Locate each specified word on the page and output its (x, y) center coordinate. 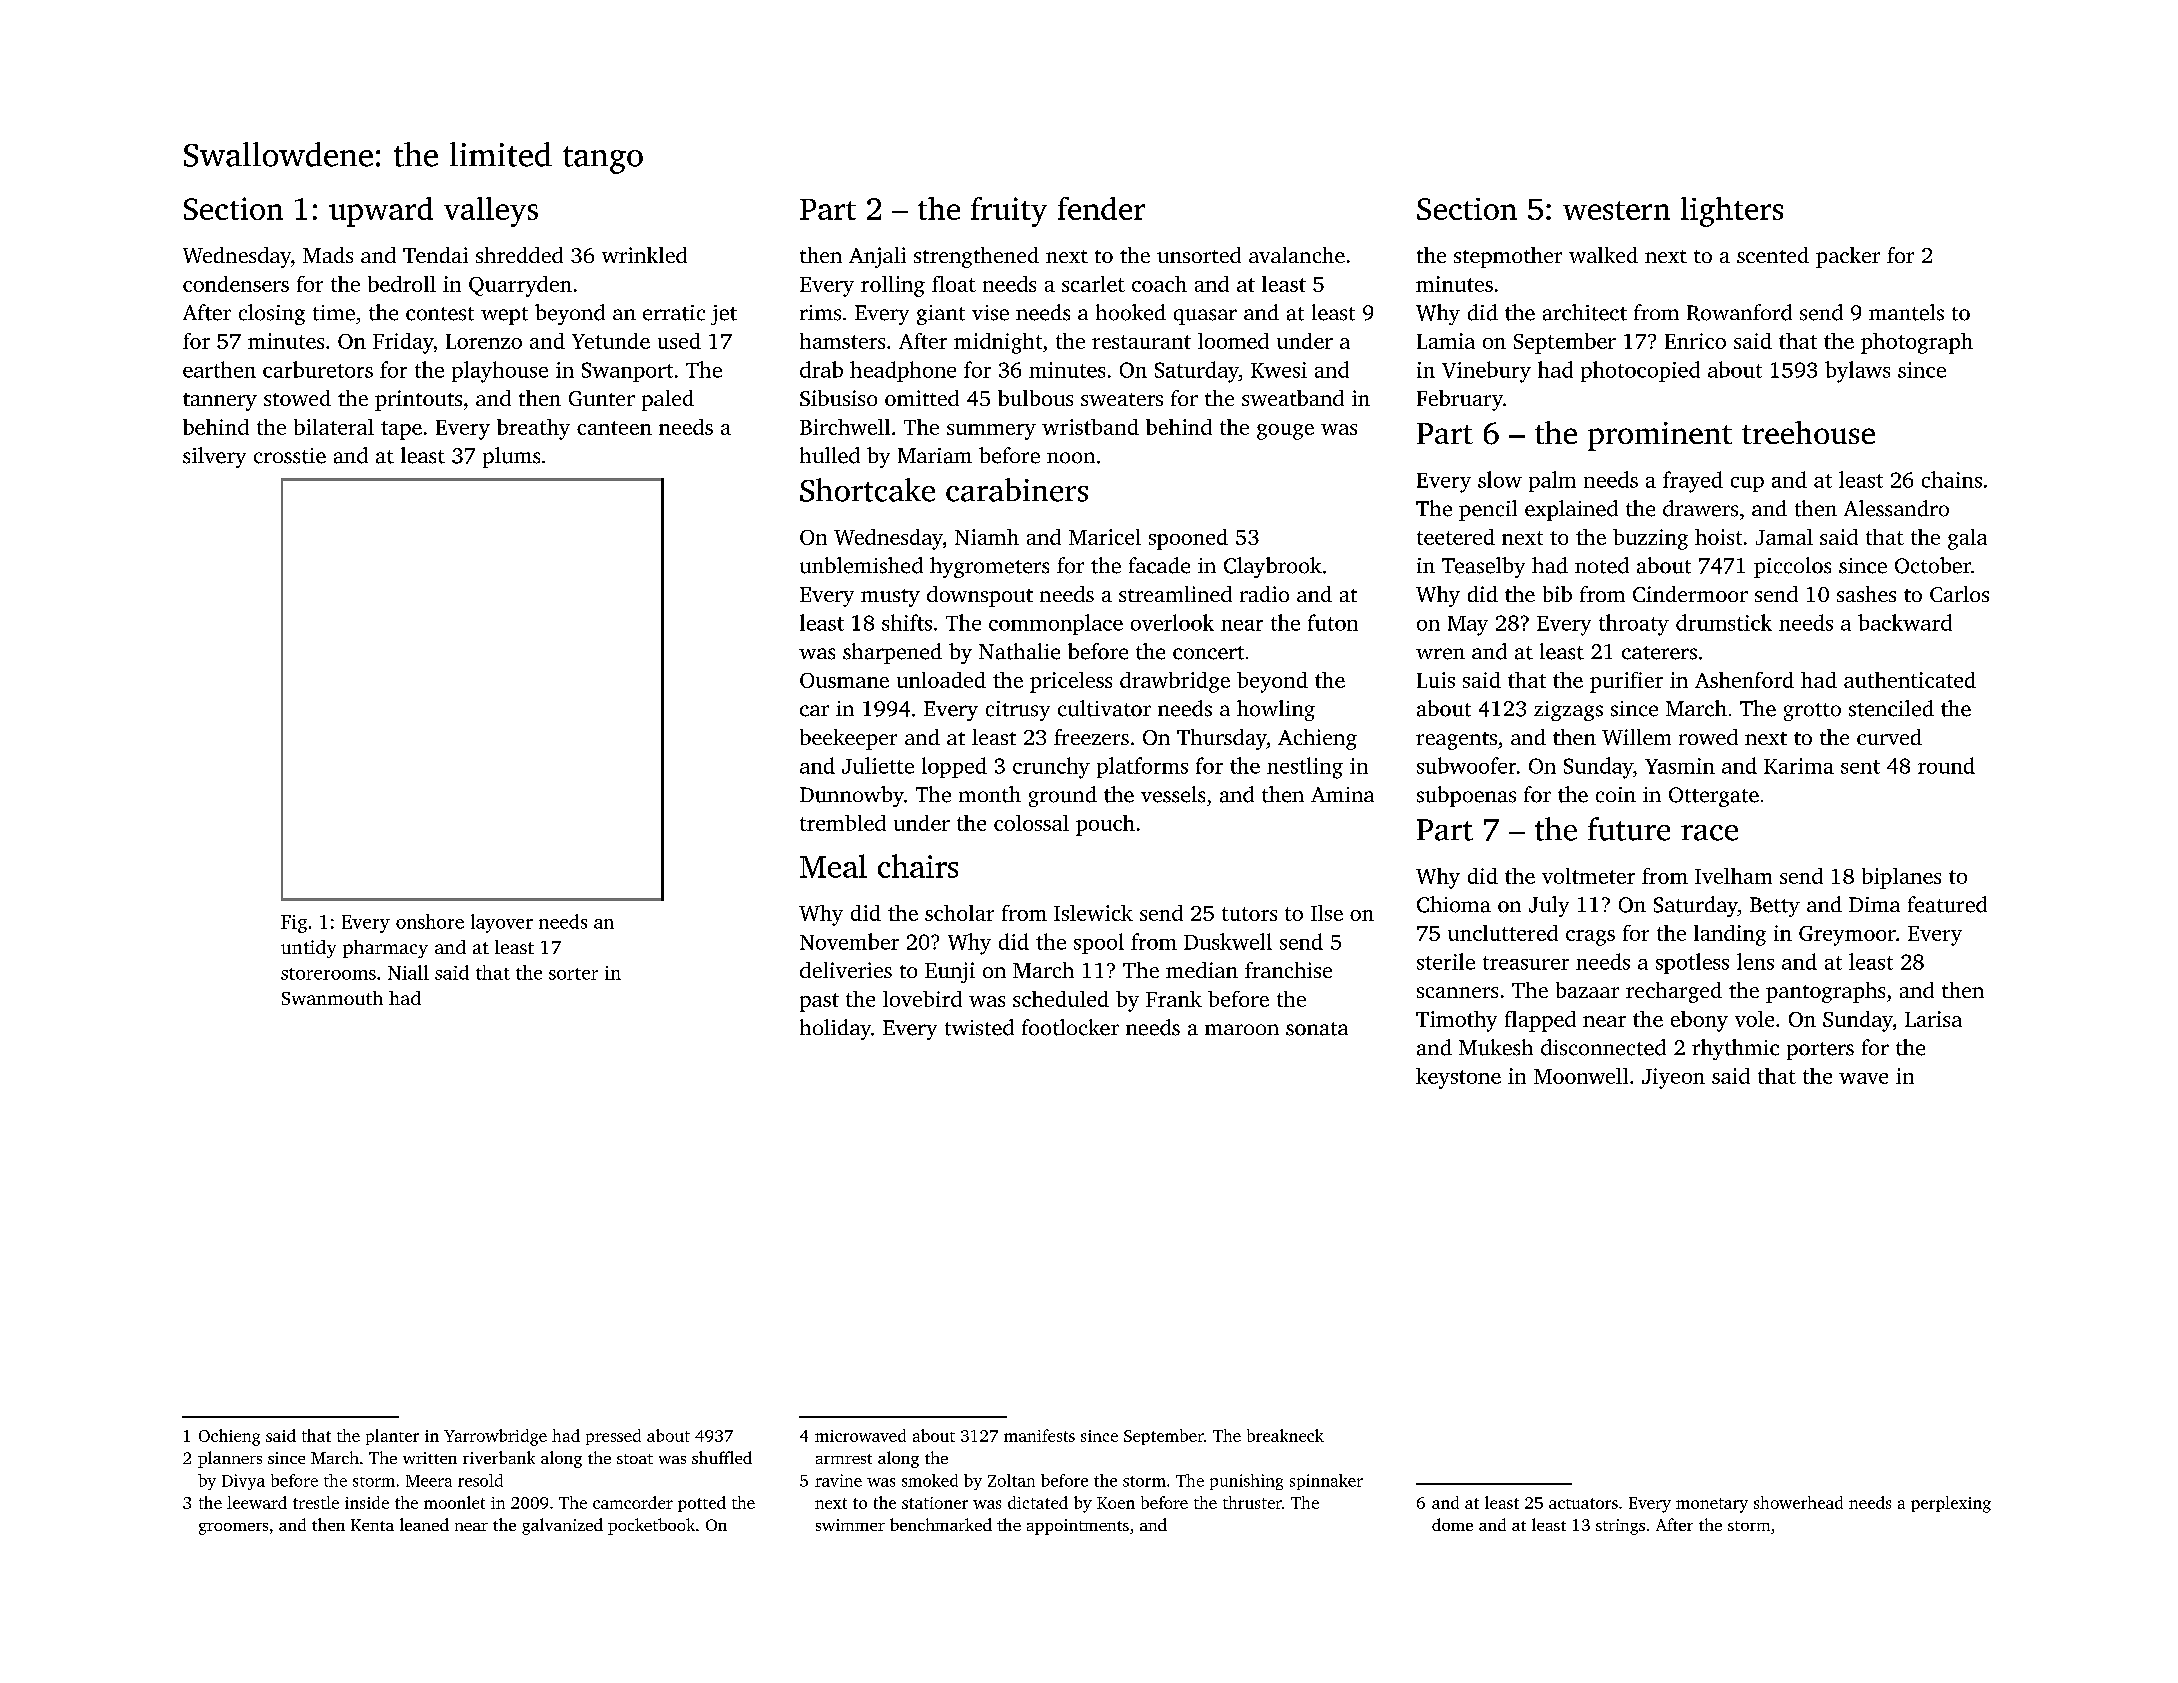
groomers (233, 1529)
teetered (1456, 537)
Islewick (1093, 913)
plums (511, 457)
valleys (491, 212)
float (954, 284)
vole (1754, 1019)
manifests (1039, 1435)
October (1933, 565)
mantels (1906, 312)
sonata (1317, 1029)
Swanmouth (332, 998)
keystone (1458, 1078)
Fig (294, 924)
